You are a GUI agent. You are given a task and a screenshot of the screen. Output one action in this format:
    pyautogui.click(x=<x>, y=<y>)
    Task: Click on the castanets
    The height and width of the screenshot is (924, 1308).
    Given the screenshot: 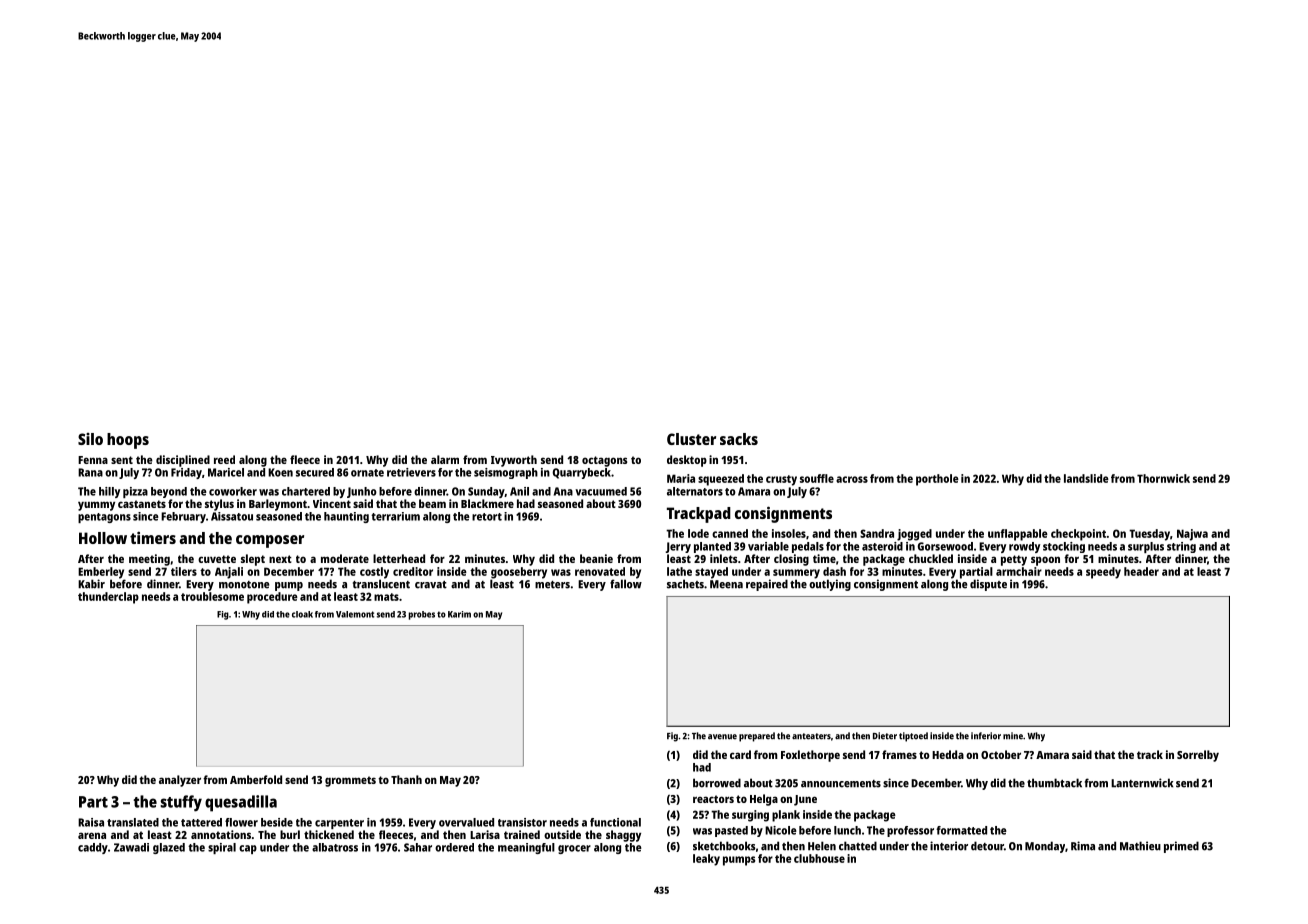 What is the action you would take?
    pyautogui.click(x=142, y=504)
